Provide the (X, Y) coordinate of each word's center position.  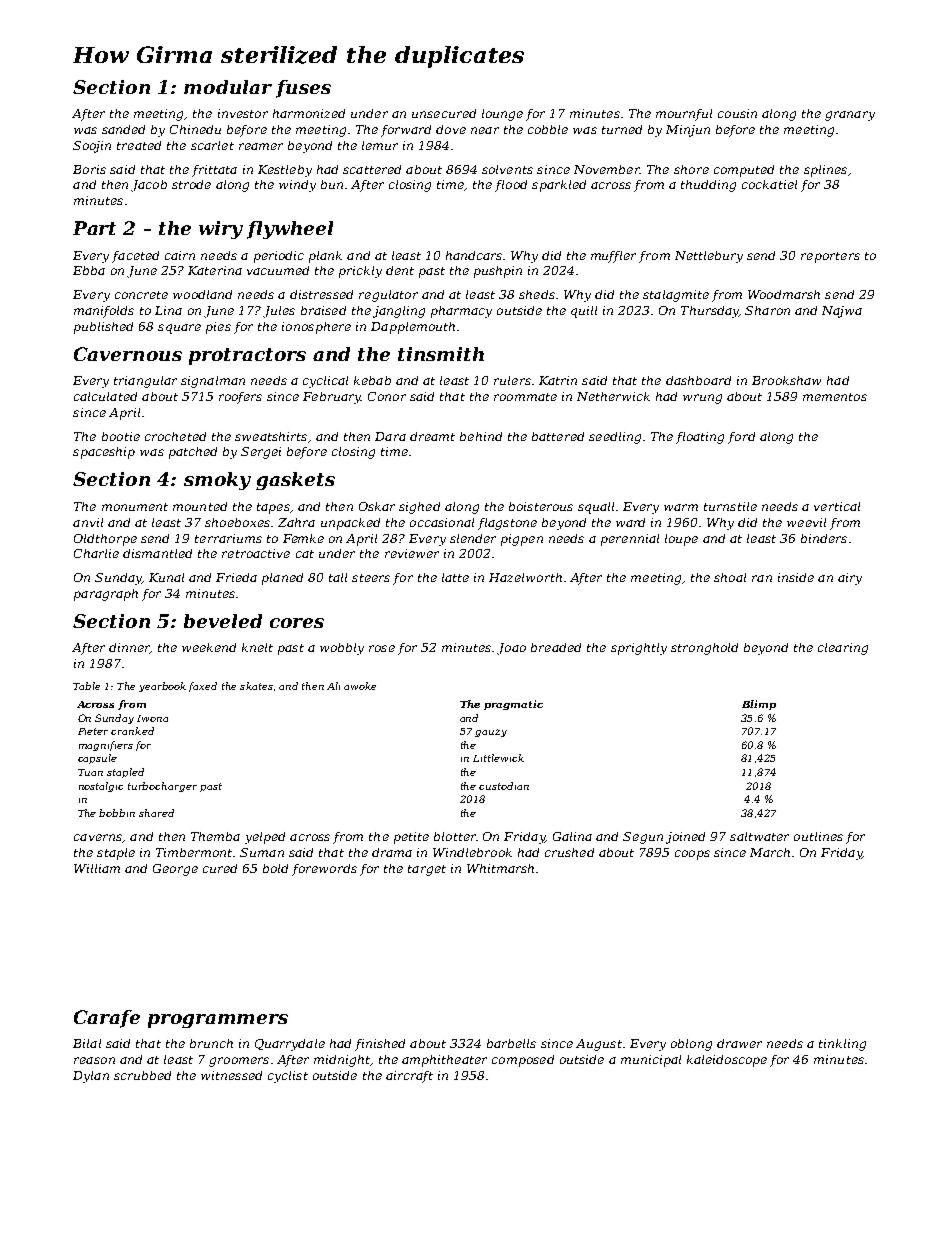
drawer (739, 1043)
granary (850, 116)
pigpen (522, 540)
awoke (360, 686)
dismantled (157, 553)
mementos (835, 397)
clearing (843, 649)
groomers (239, 1062)
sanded (123, 129)
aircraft (409, 1077)
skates (256, 686)
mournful (684, 115)
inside (796, 577)
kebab (372, 380)
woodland (202, 294)
